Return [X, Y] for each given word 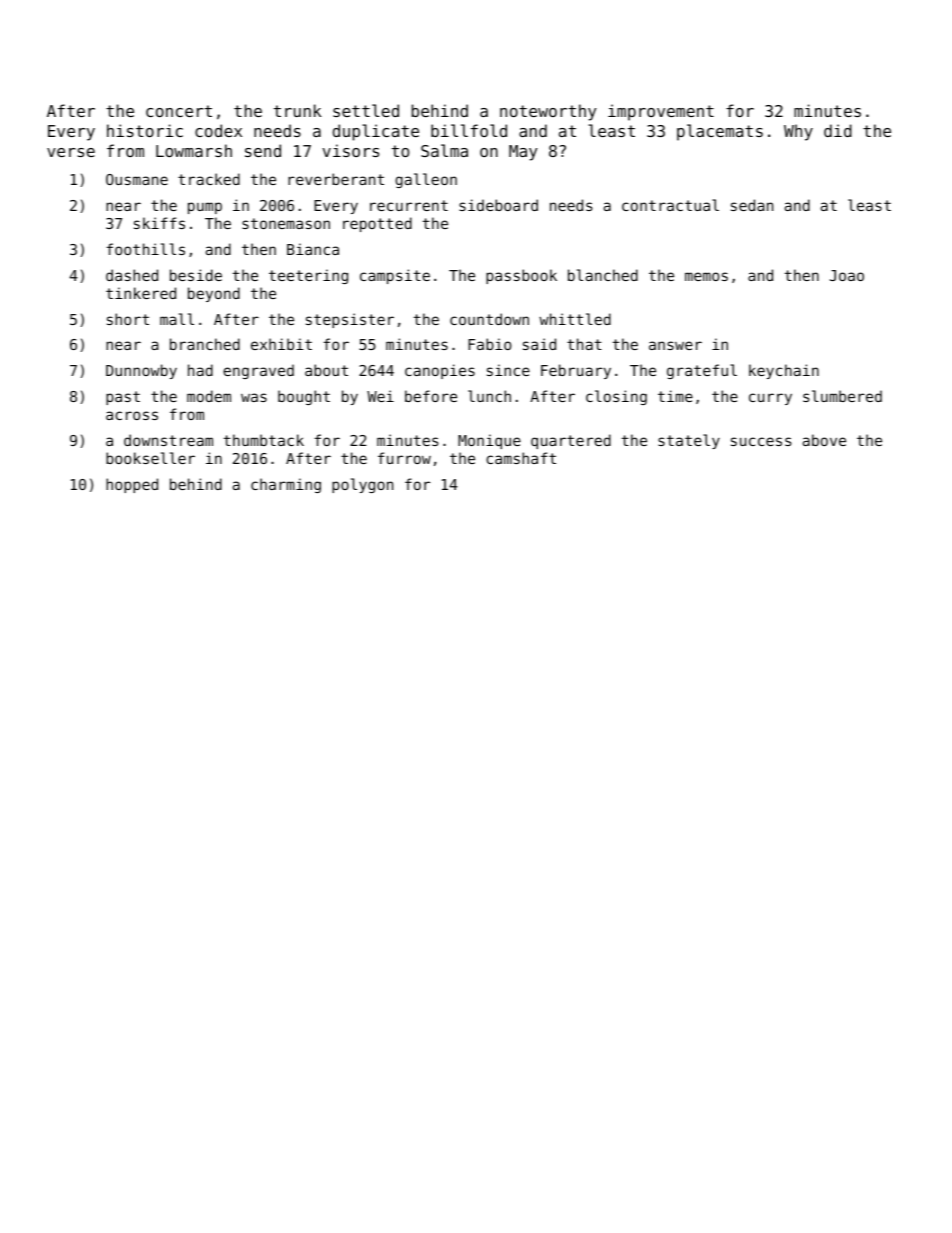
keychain [784, 371]
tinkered [141, 293]
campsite [395, 276]
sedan [752, 205]
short [128, 319]
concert [179, 111]
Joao [847, 275]
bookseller [150, 458]
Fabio [489, 344]
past [123, 398]
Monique [489, 441]
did [838, 130]
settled [366, 110]
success [761, 441]
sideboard [498, 205]
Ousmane [137, 179]
